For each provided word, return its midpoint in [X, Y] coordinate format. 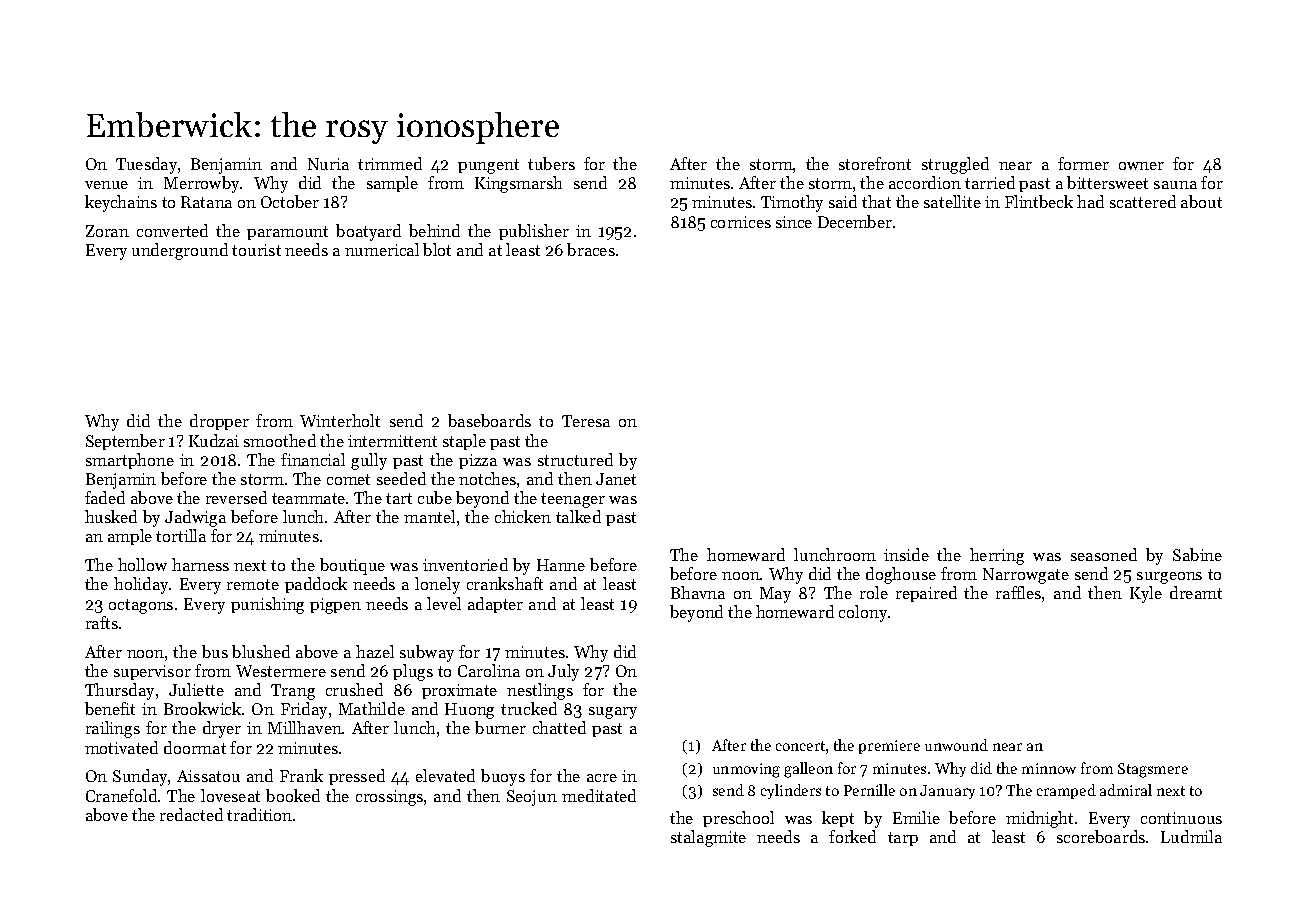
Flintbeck [1039, 201]
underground [180, 251]
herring [997, 556]
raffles [1018, 592]
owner [1141, 166]
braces [591, 249]
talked [578, 516]
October [290, 201]
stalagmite [708, 838]
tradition [259, 814]
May [775, 595]
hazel [375, 651]
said [843, 201]
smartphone [130, 461]
